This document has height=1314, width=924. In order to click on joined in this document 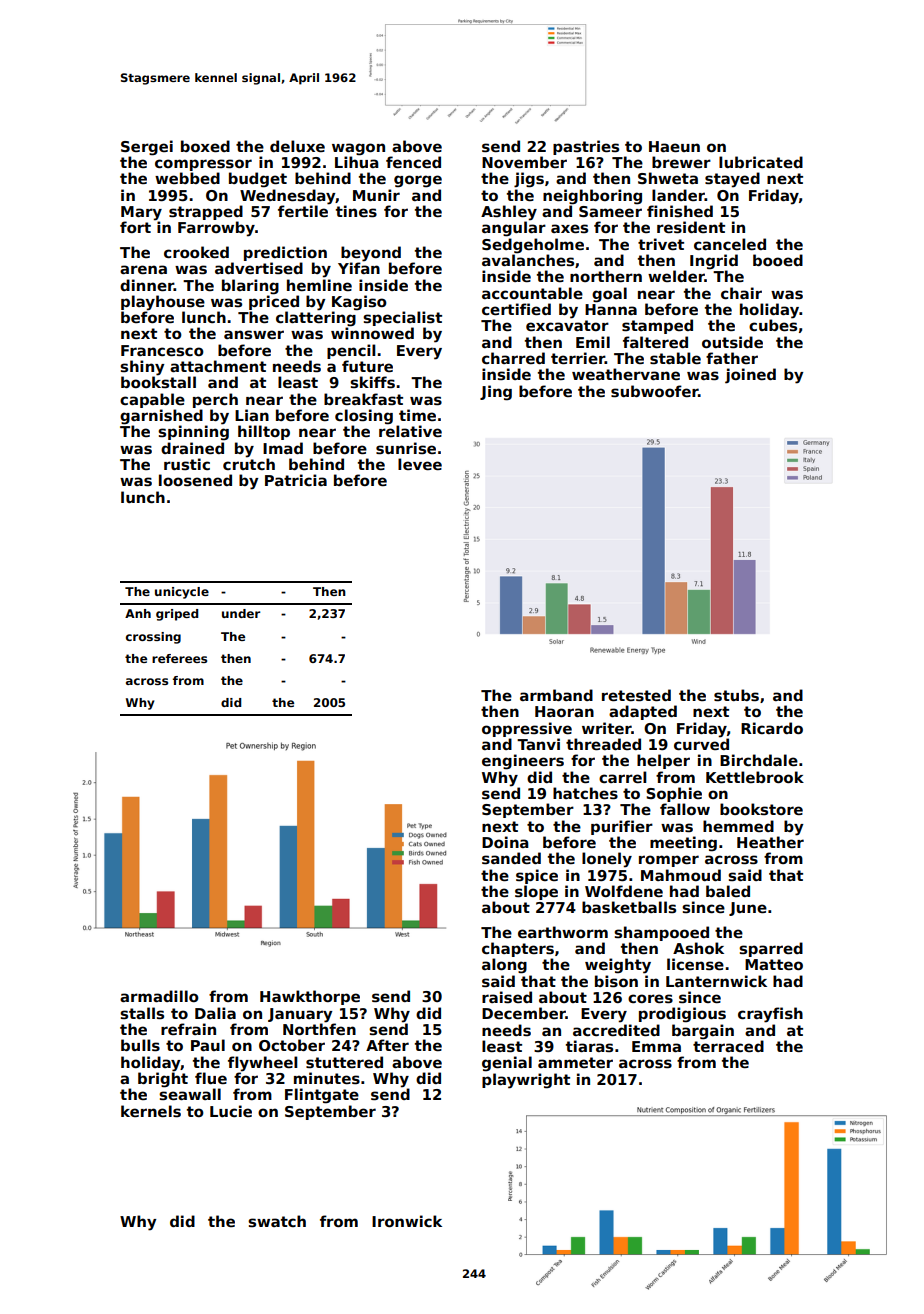, I will do `click(750, 376)`.
